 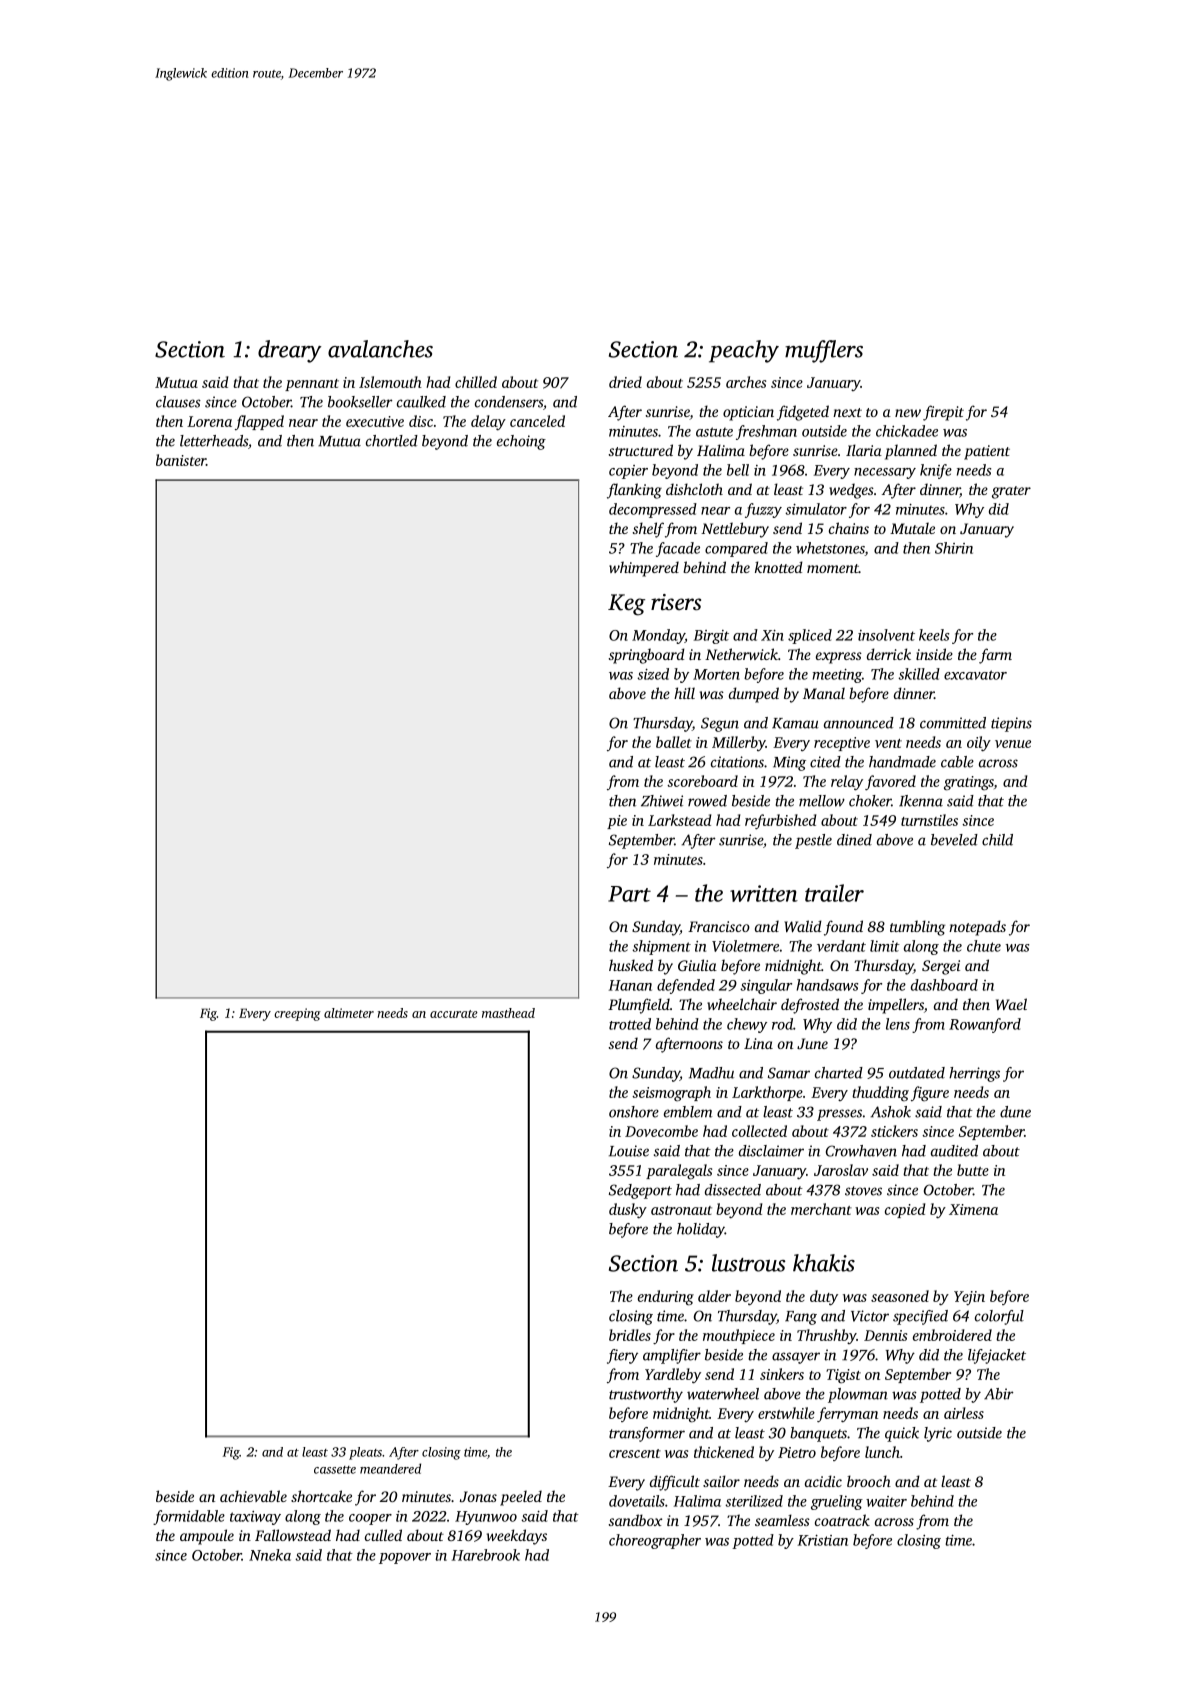 I want to click on Larkstead, so click(x=679, y=820).
